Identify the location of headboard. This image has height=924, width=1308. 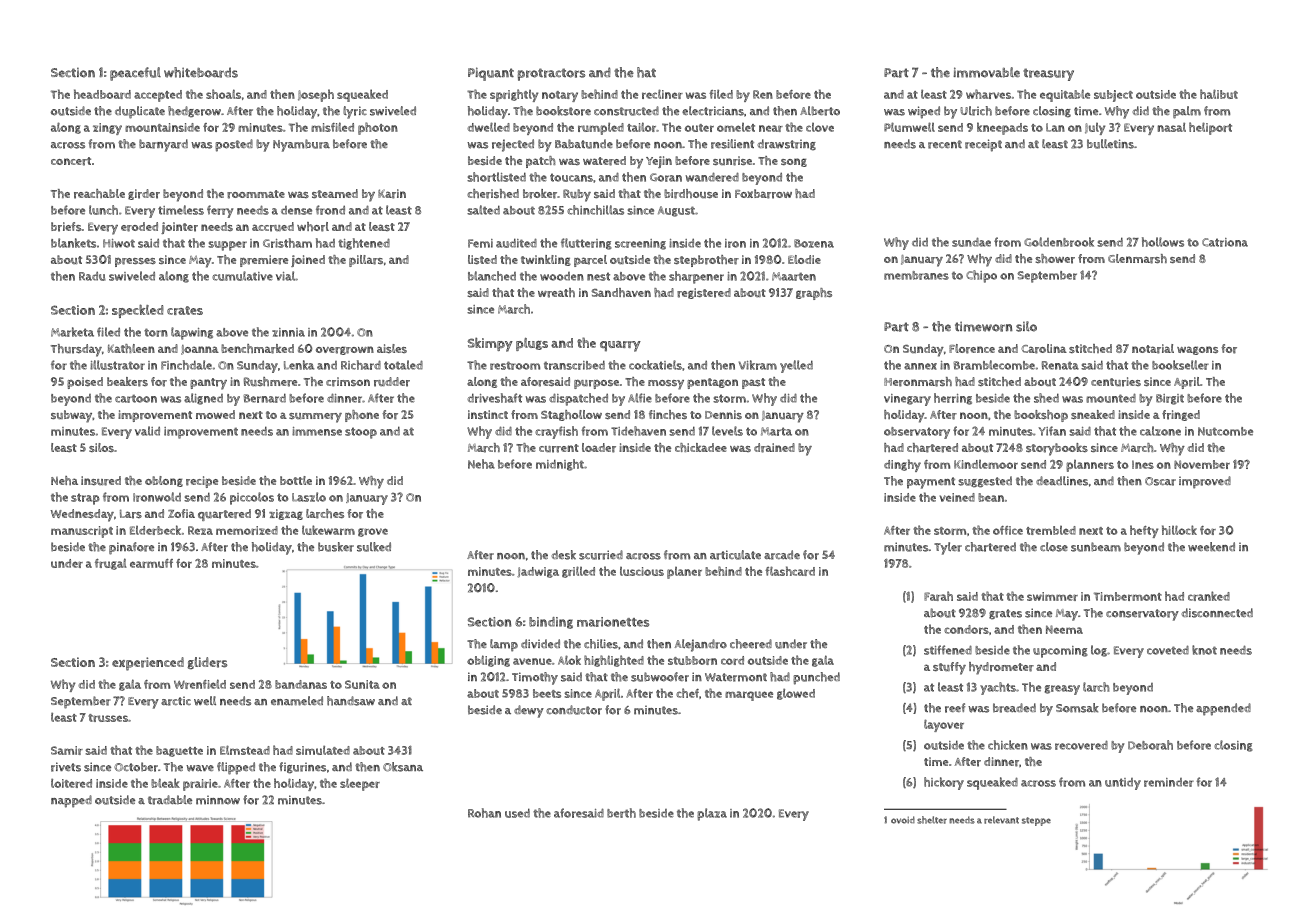
(102, 94).
